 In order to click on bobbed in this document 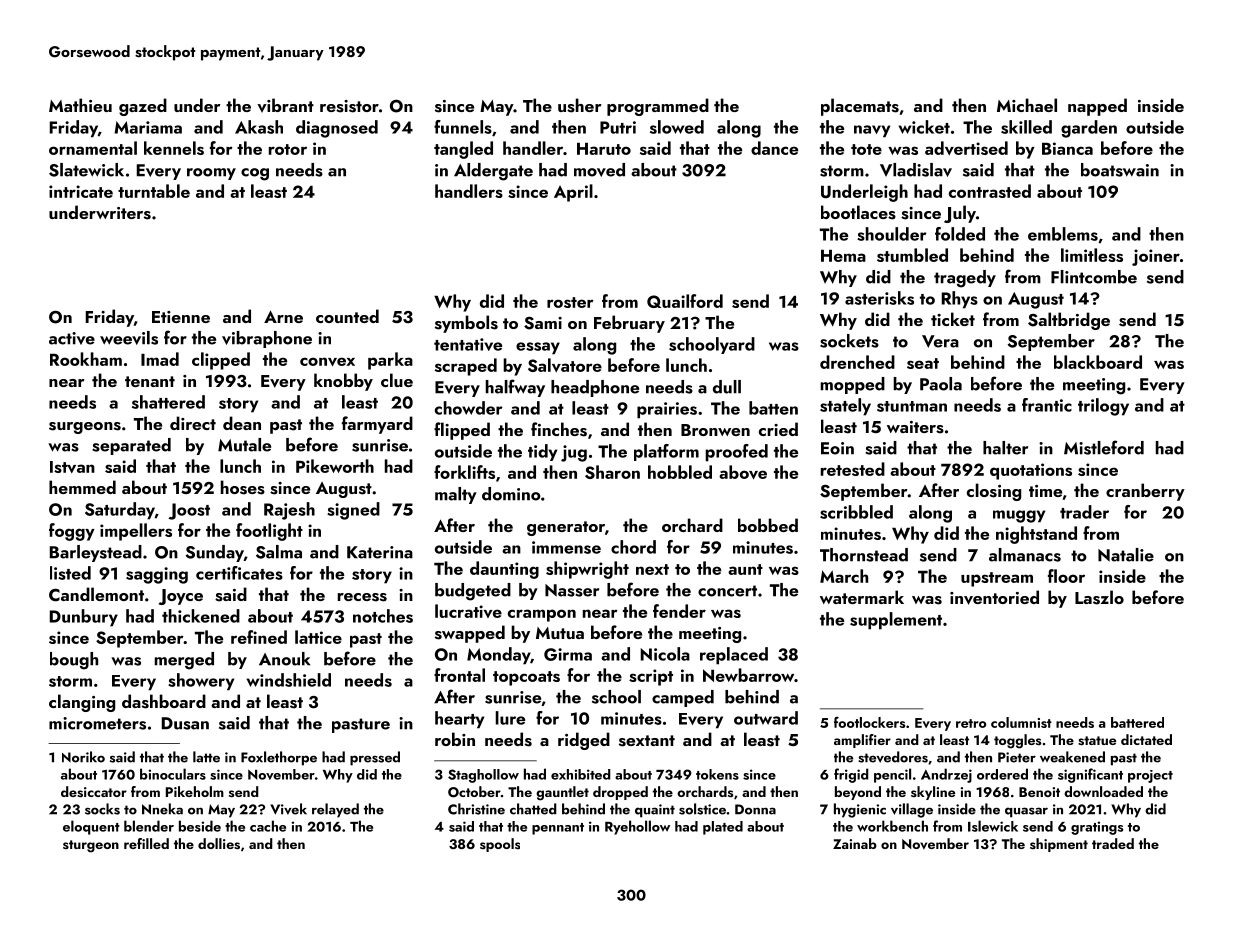, I will do `click(768, 525)`.
